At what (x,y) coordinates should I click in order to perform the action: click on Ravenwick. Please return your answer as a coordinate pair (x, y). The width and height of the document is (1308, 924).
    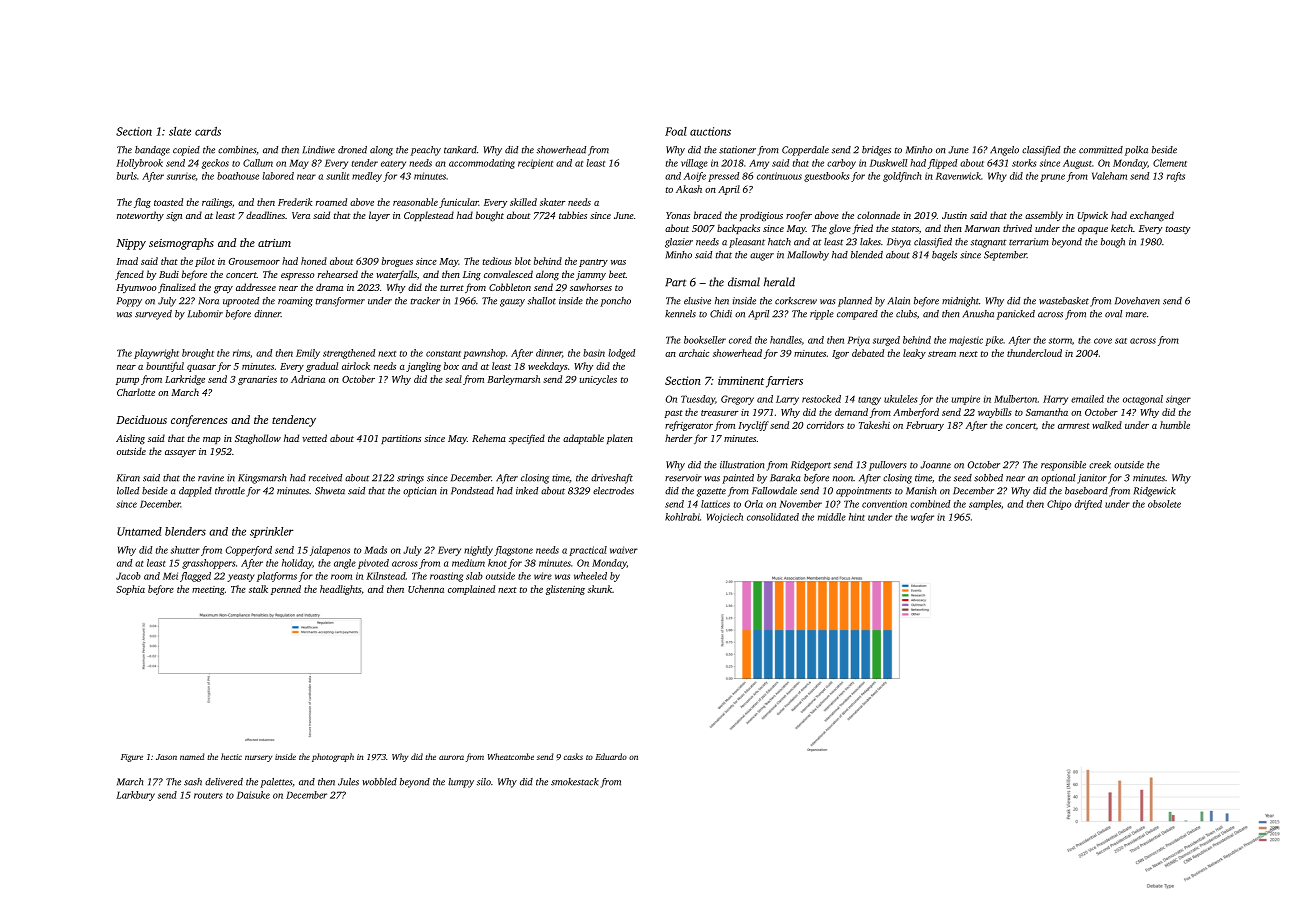
    Looking at the image, I should click on (958, 176).
